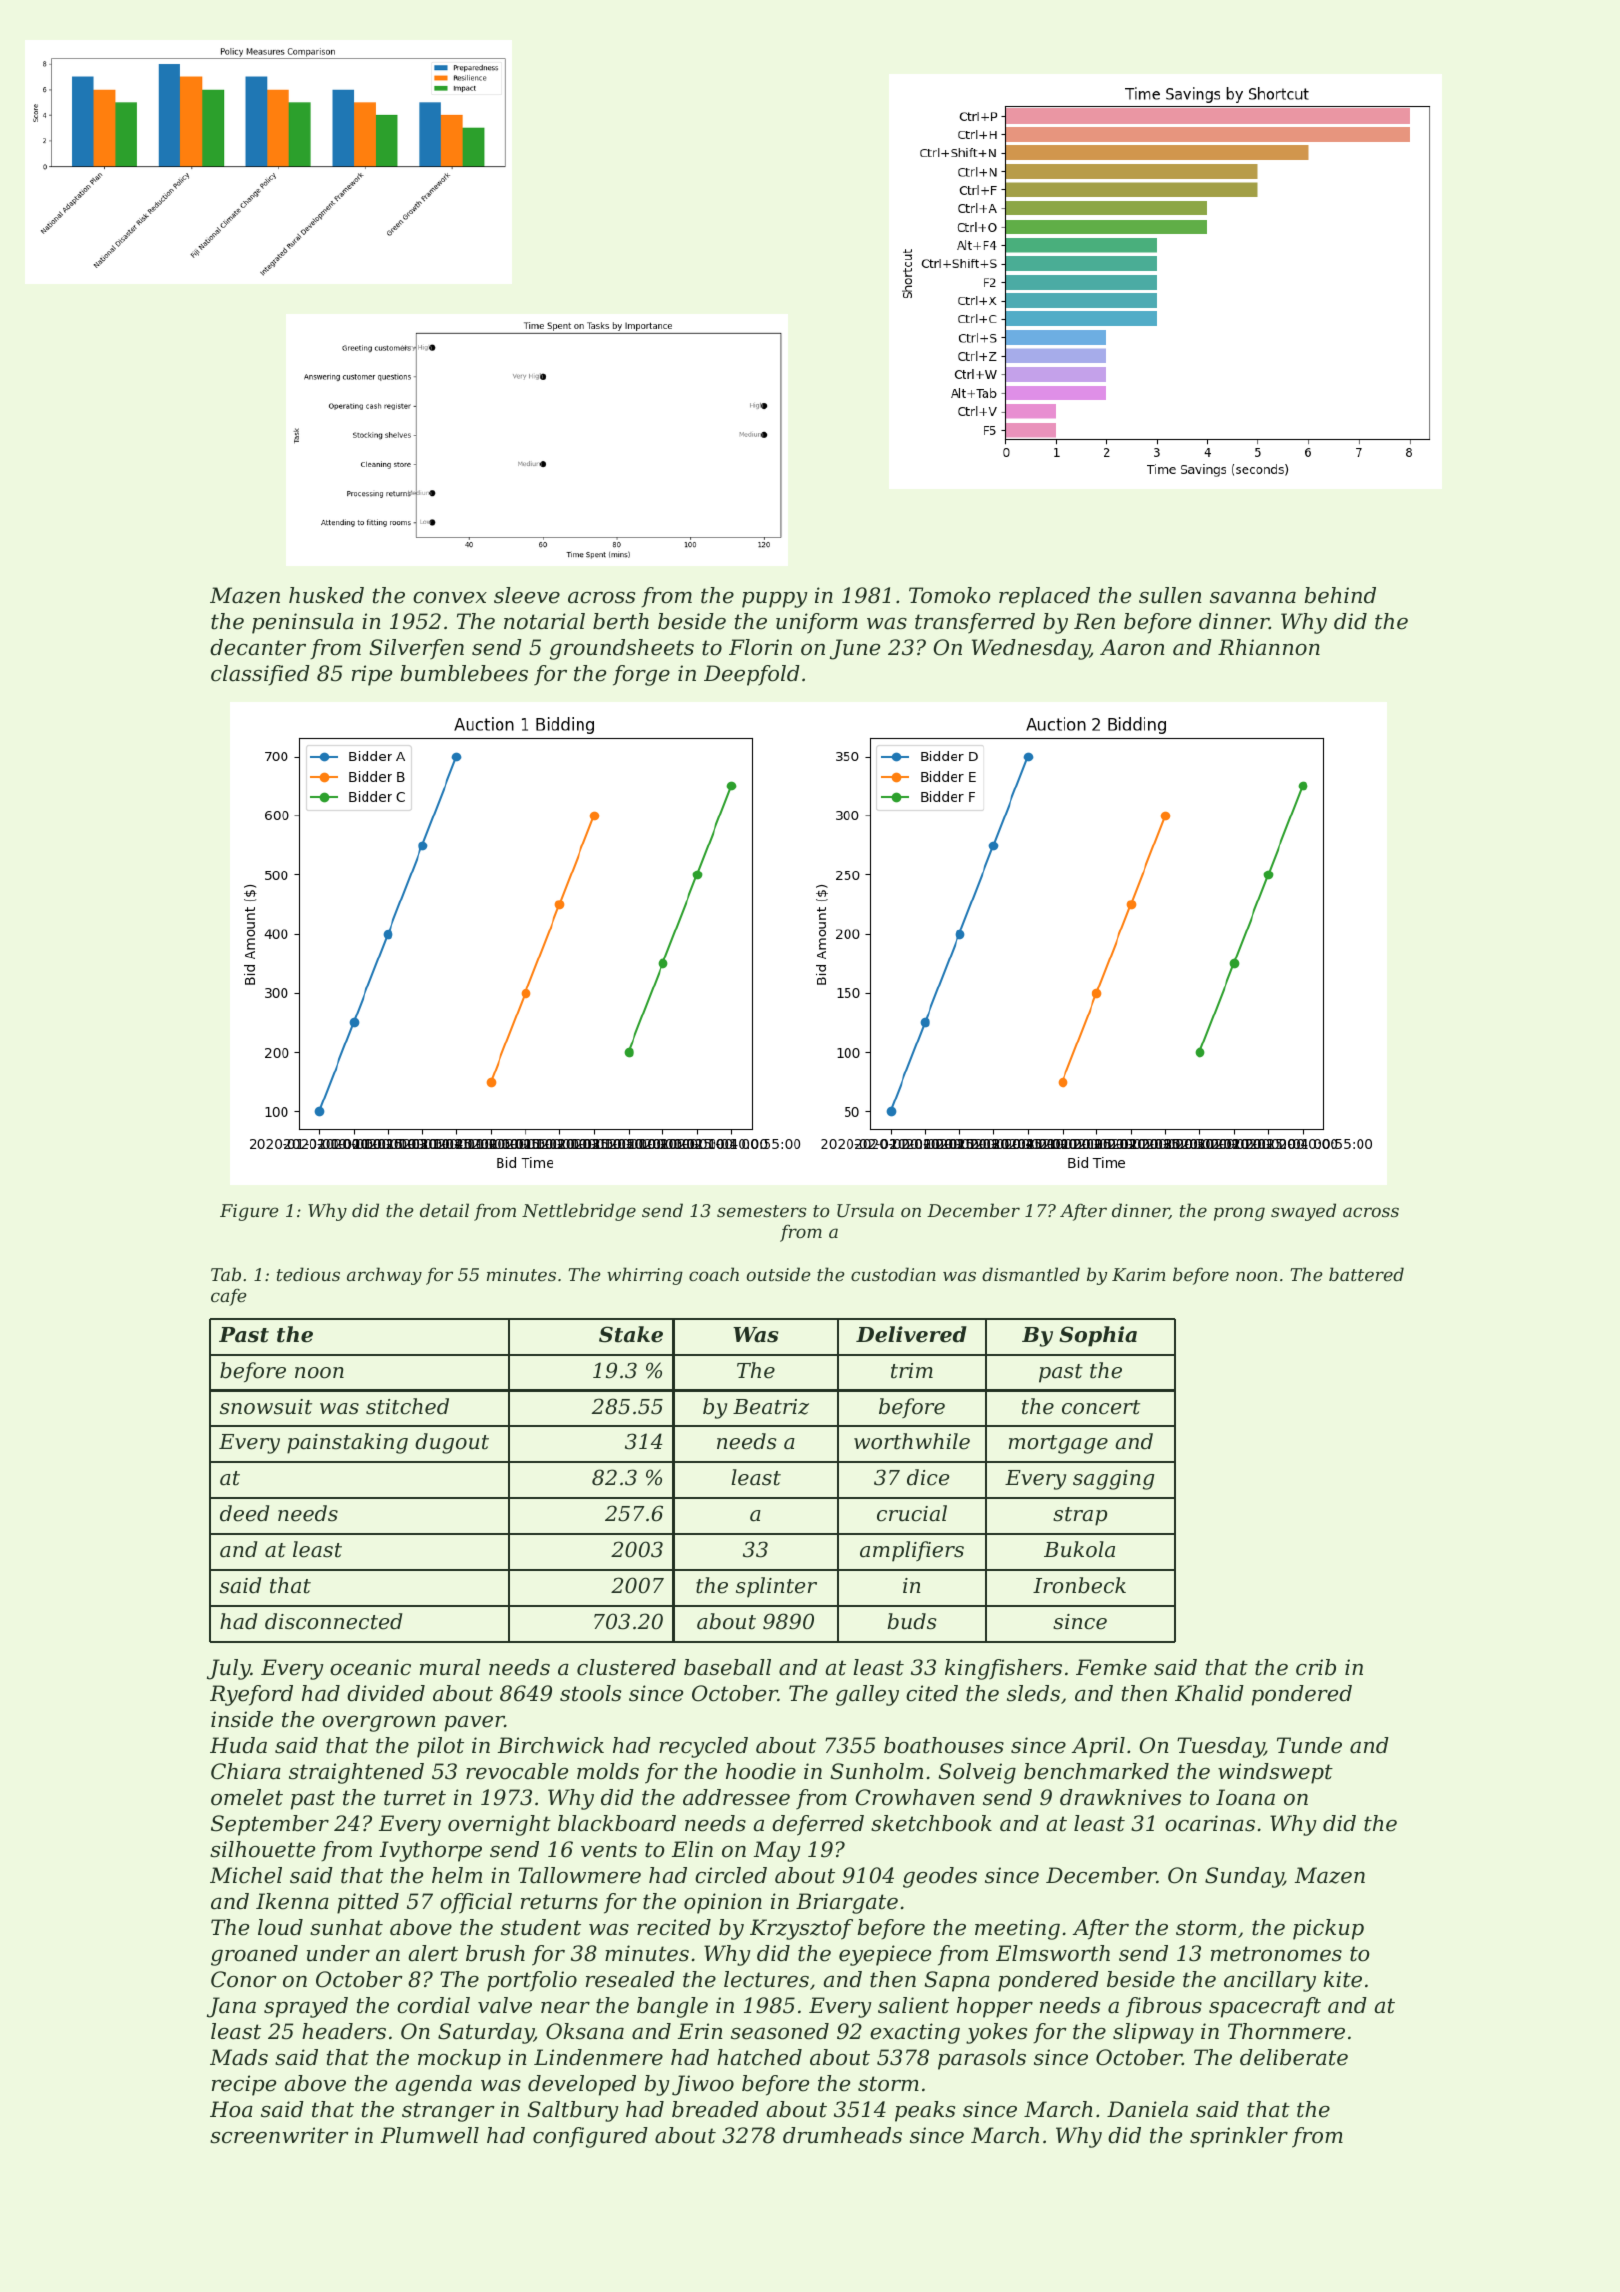 The height and width of the screenshot is (2292, 1620). What do you see at coordinates (752, 675) in the screenshot?
I see `Deepfold` at bounding box center [752, 675].
